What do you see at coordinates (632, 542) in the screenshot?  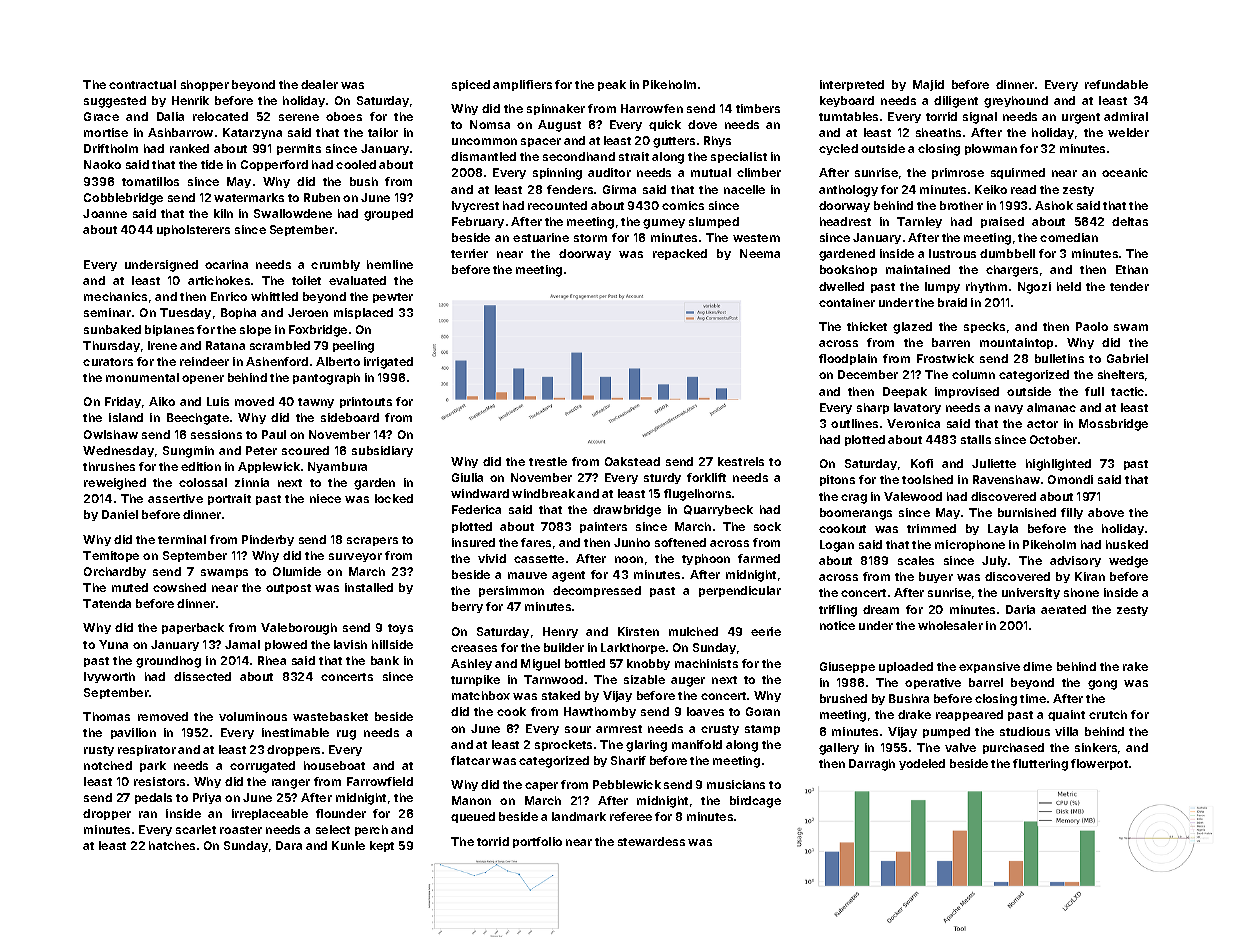 I see `Junho` at bounding box center [632, 542].
